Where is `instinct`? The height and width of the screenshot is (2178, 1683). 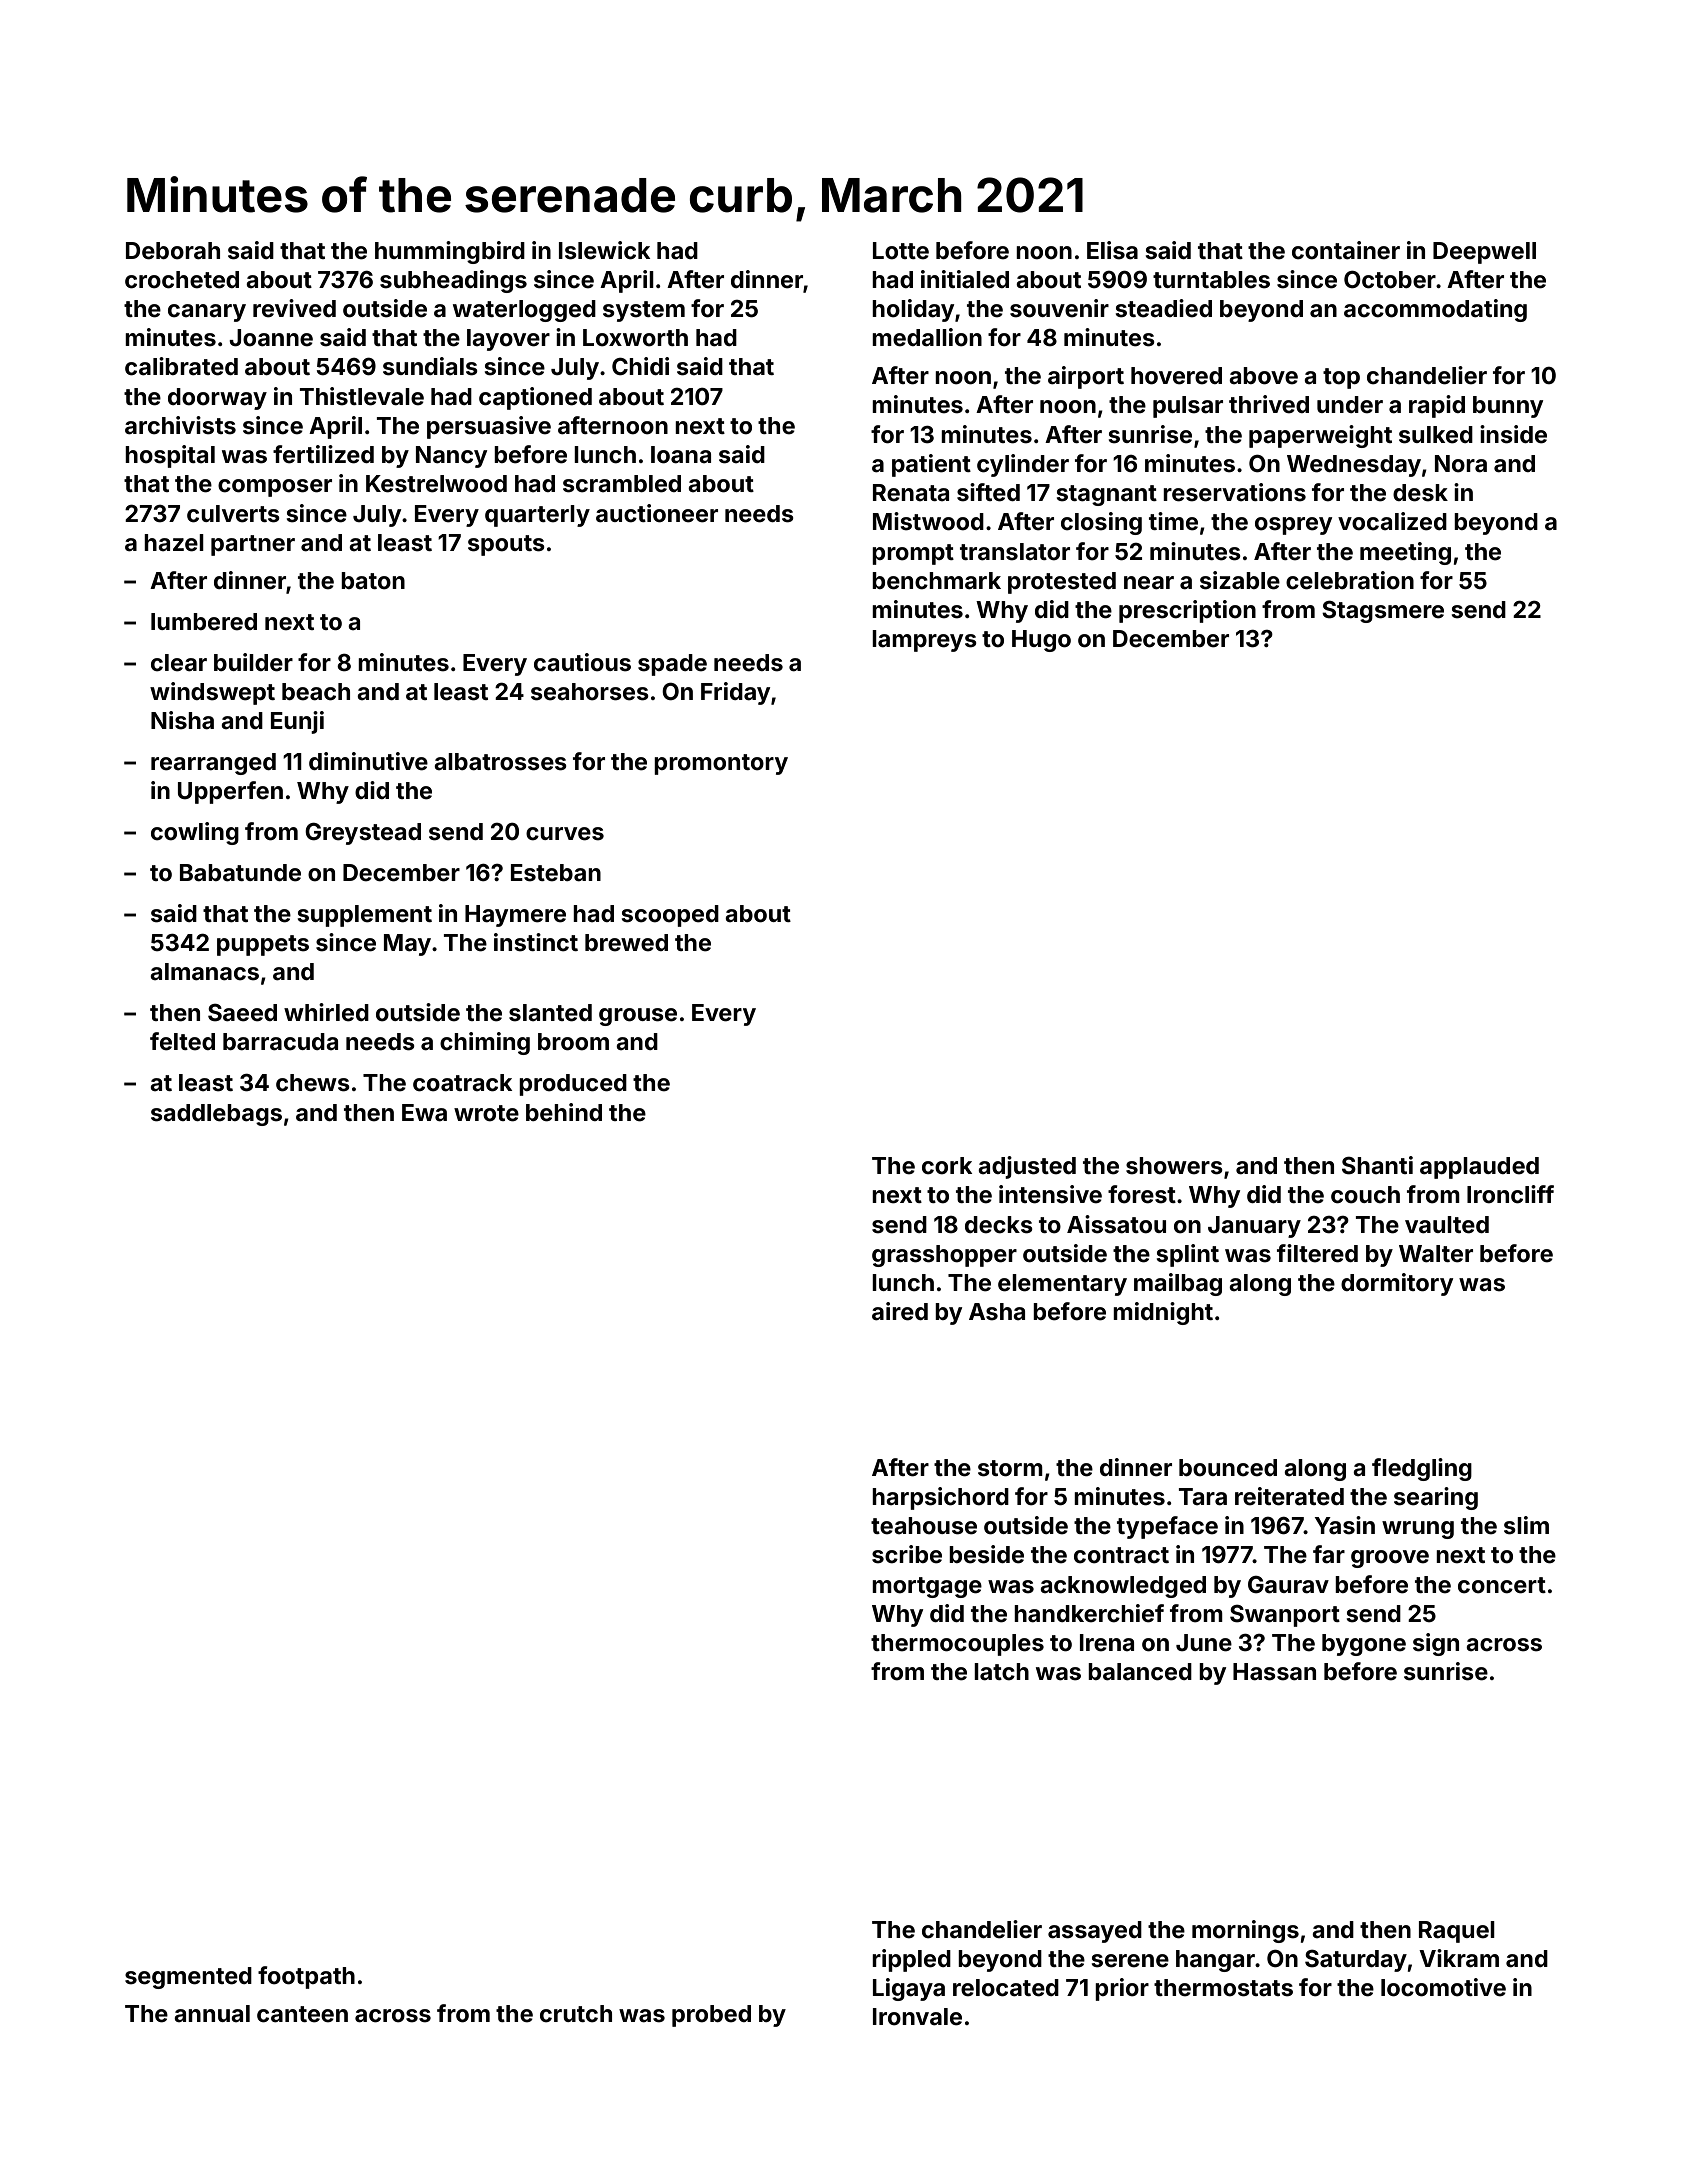
instinct is located at coordinates (536, 942).
